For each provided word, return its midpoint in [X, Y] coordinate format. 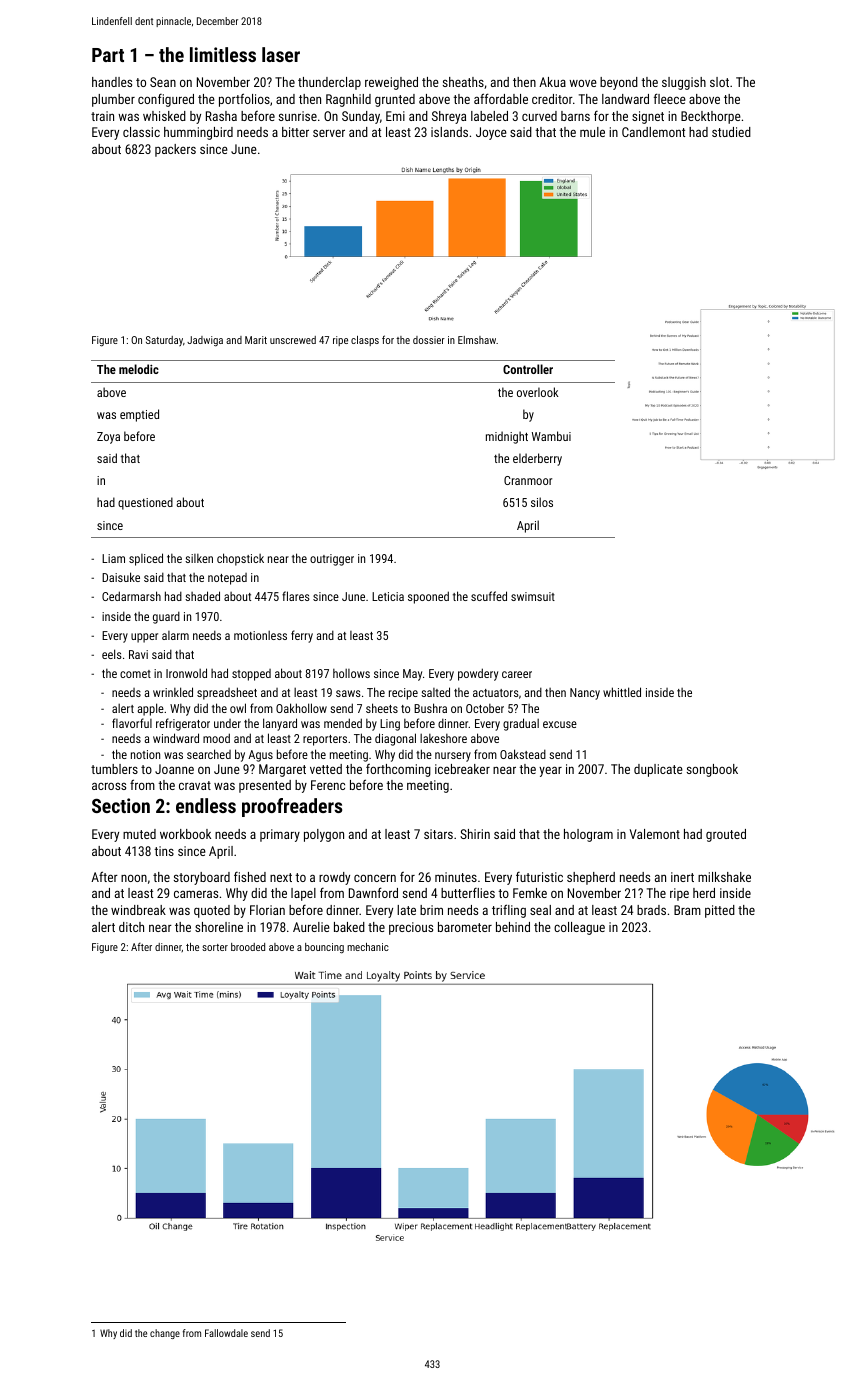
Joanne [174, 769]
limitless [223, 54]
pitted [720, 911]
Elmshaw [477, 340]
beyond [619, 83]
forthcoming [398, 770]
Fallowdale [226, 1333]
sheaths [463, 82]
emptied [139, 415]
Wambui [551, 436]
